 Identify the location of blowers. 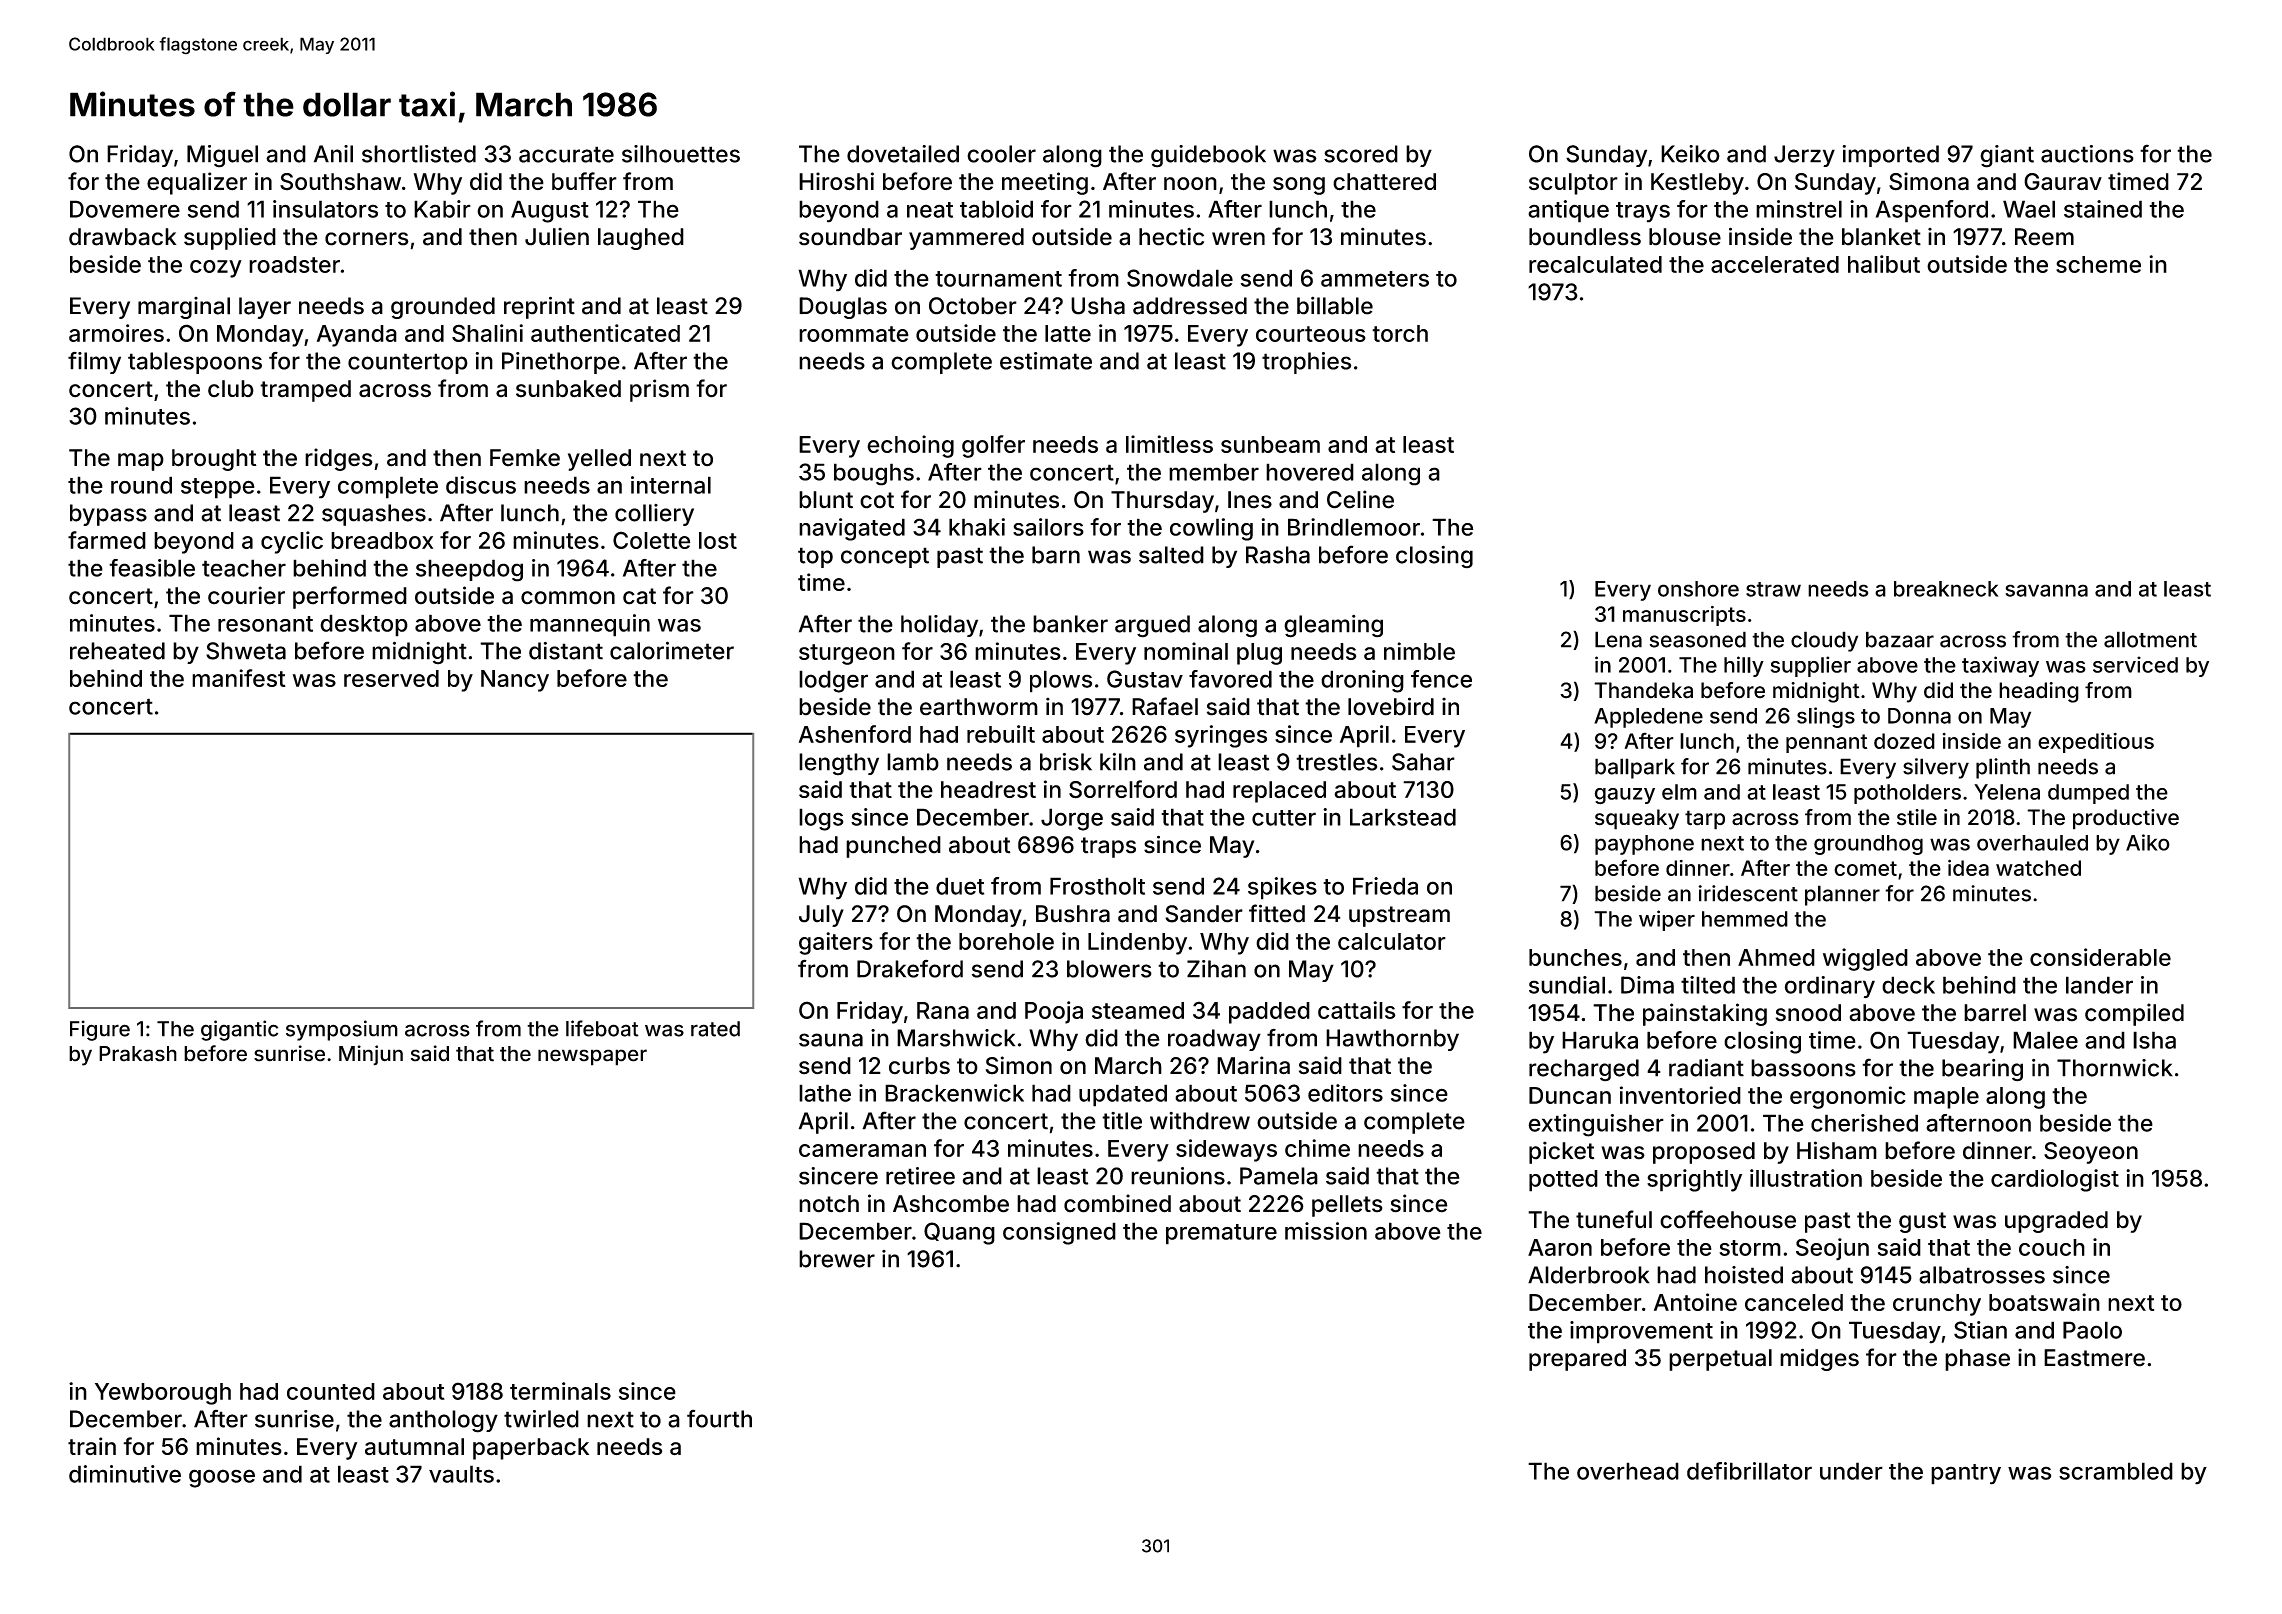
(1109, 969).
